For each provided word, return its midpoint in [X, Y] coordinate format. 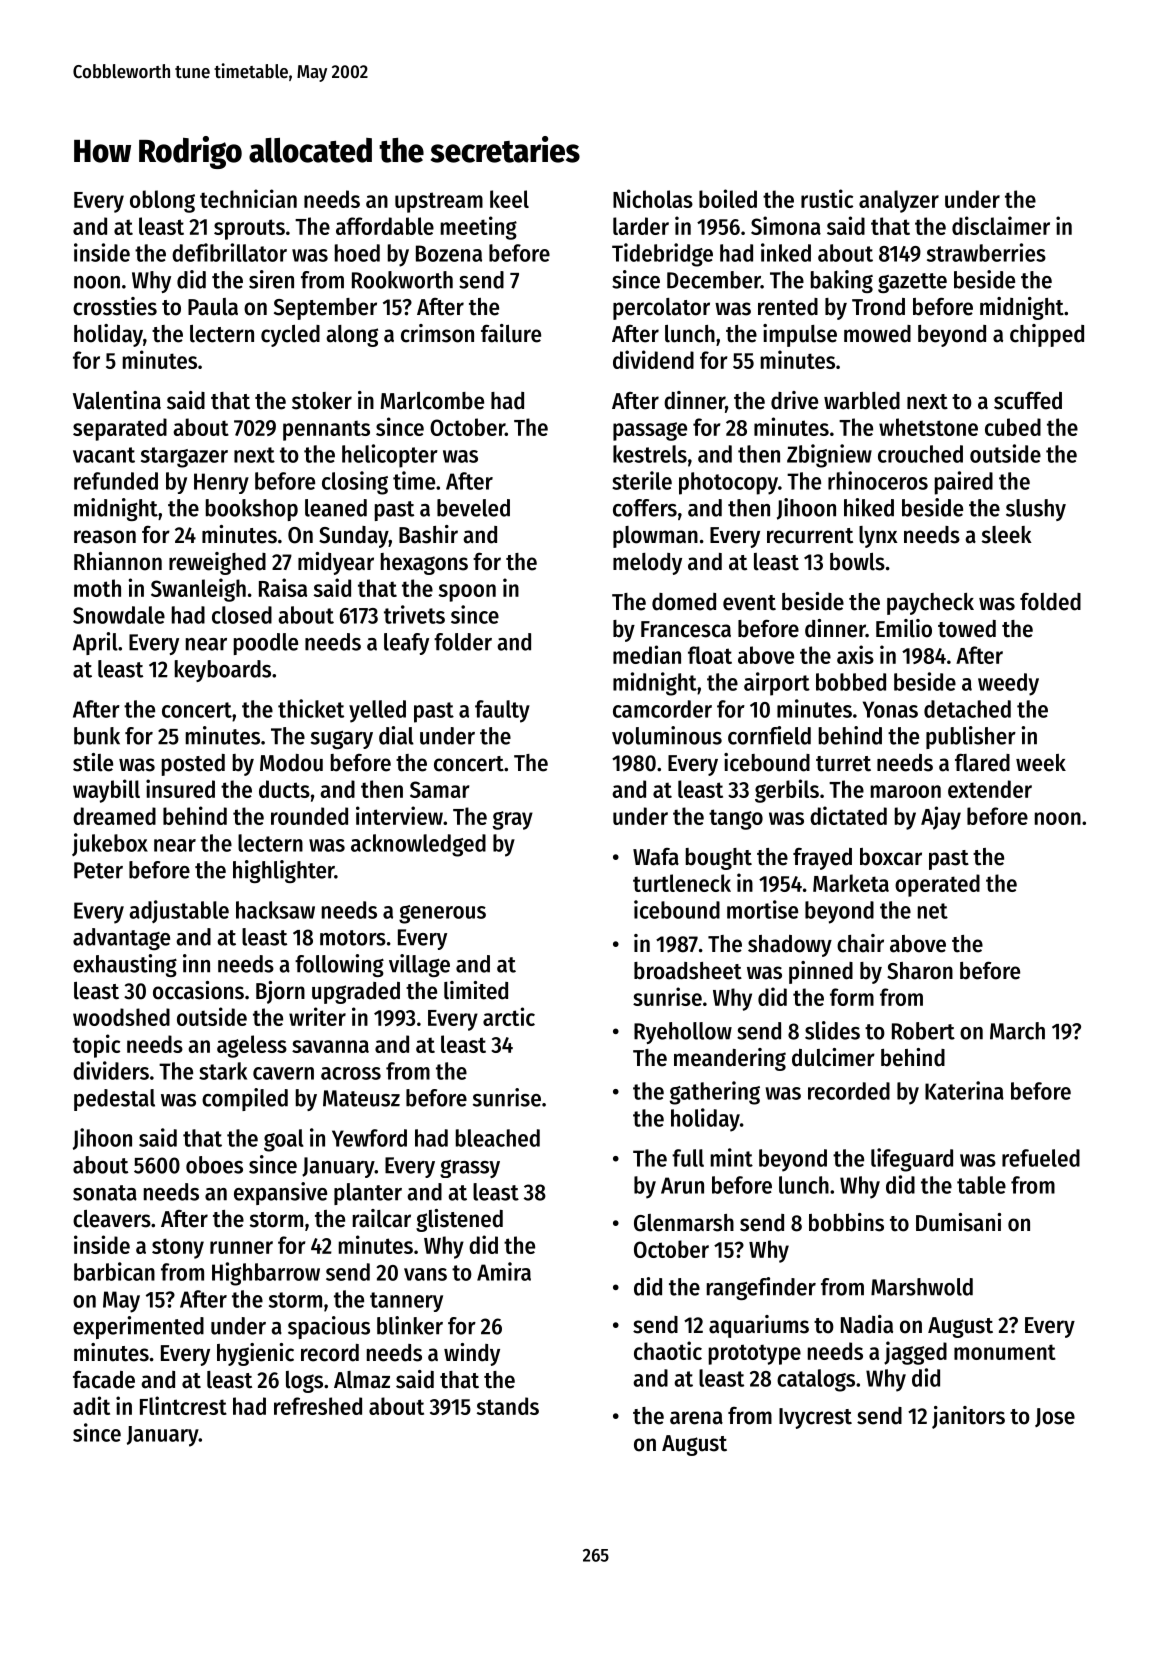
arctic [509, 1016]
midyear [336, 563]
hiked [869, 507]
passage [650, 431]
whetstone [928, 427]
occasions [198, 990]
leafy [406, 644]
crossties [115, 306]
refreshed [318, 1406]
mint [732, 1157]
